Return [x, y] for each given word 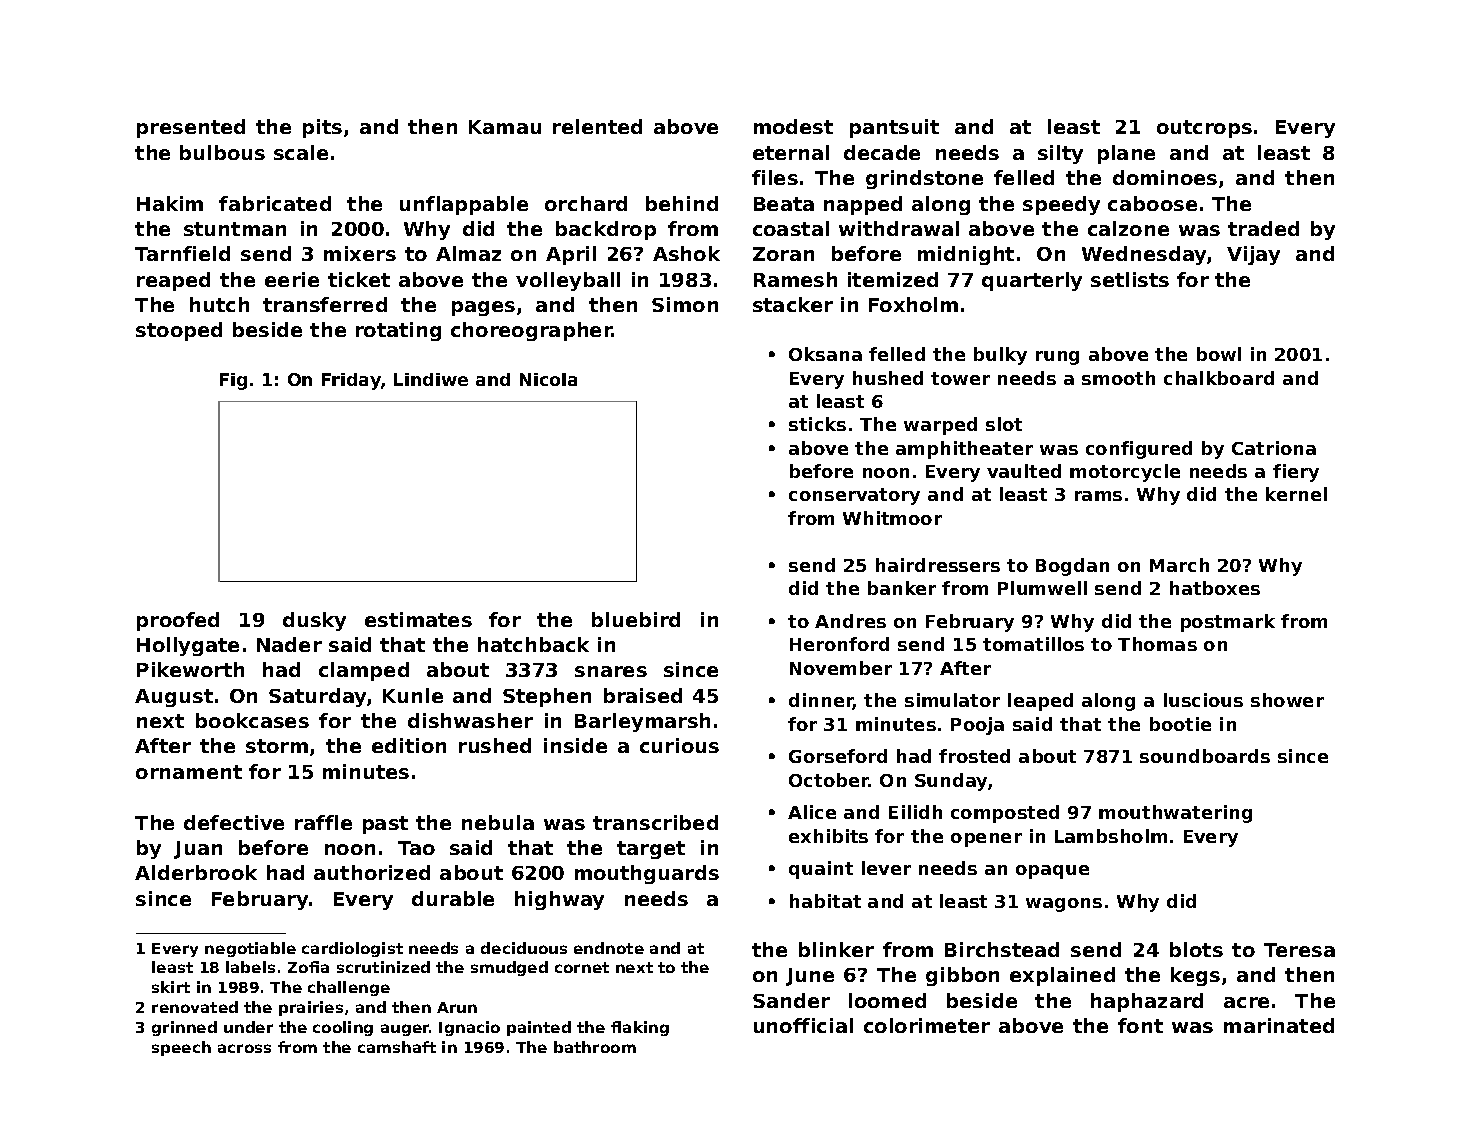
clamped [364, 671]
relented [597, 126]
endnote [609, 948]
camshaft [397, 1047]
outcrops [1204, 129]
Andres [850, 621]
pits [322, 128]
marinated [1279, 1025]
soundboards [1205, 756]
